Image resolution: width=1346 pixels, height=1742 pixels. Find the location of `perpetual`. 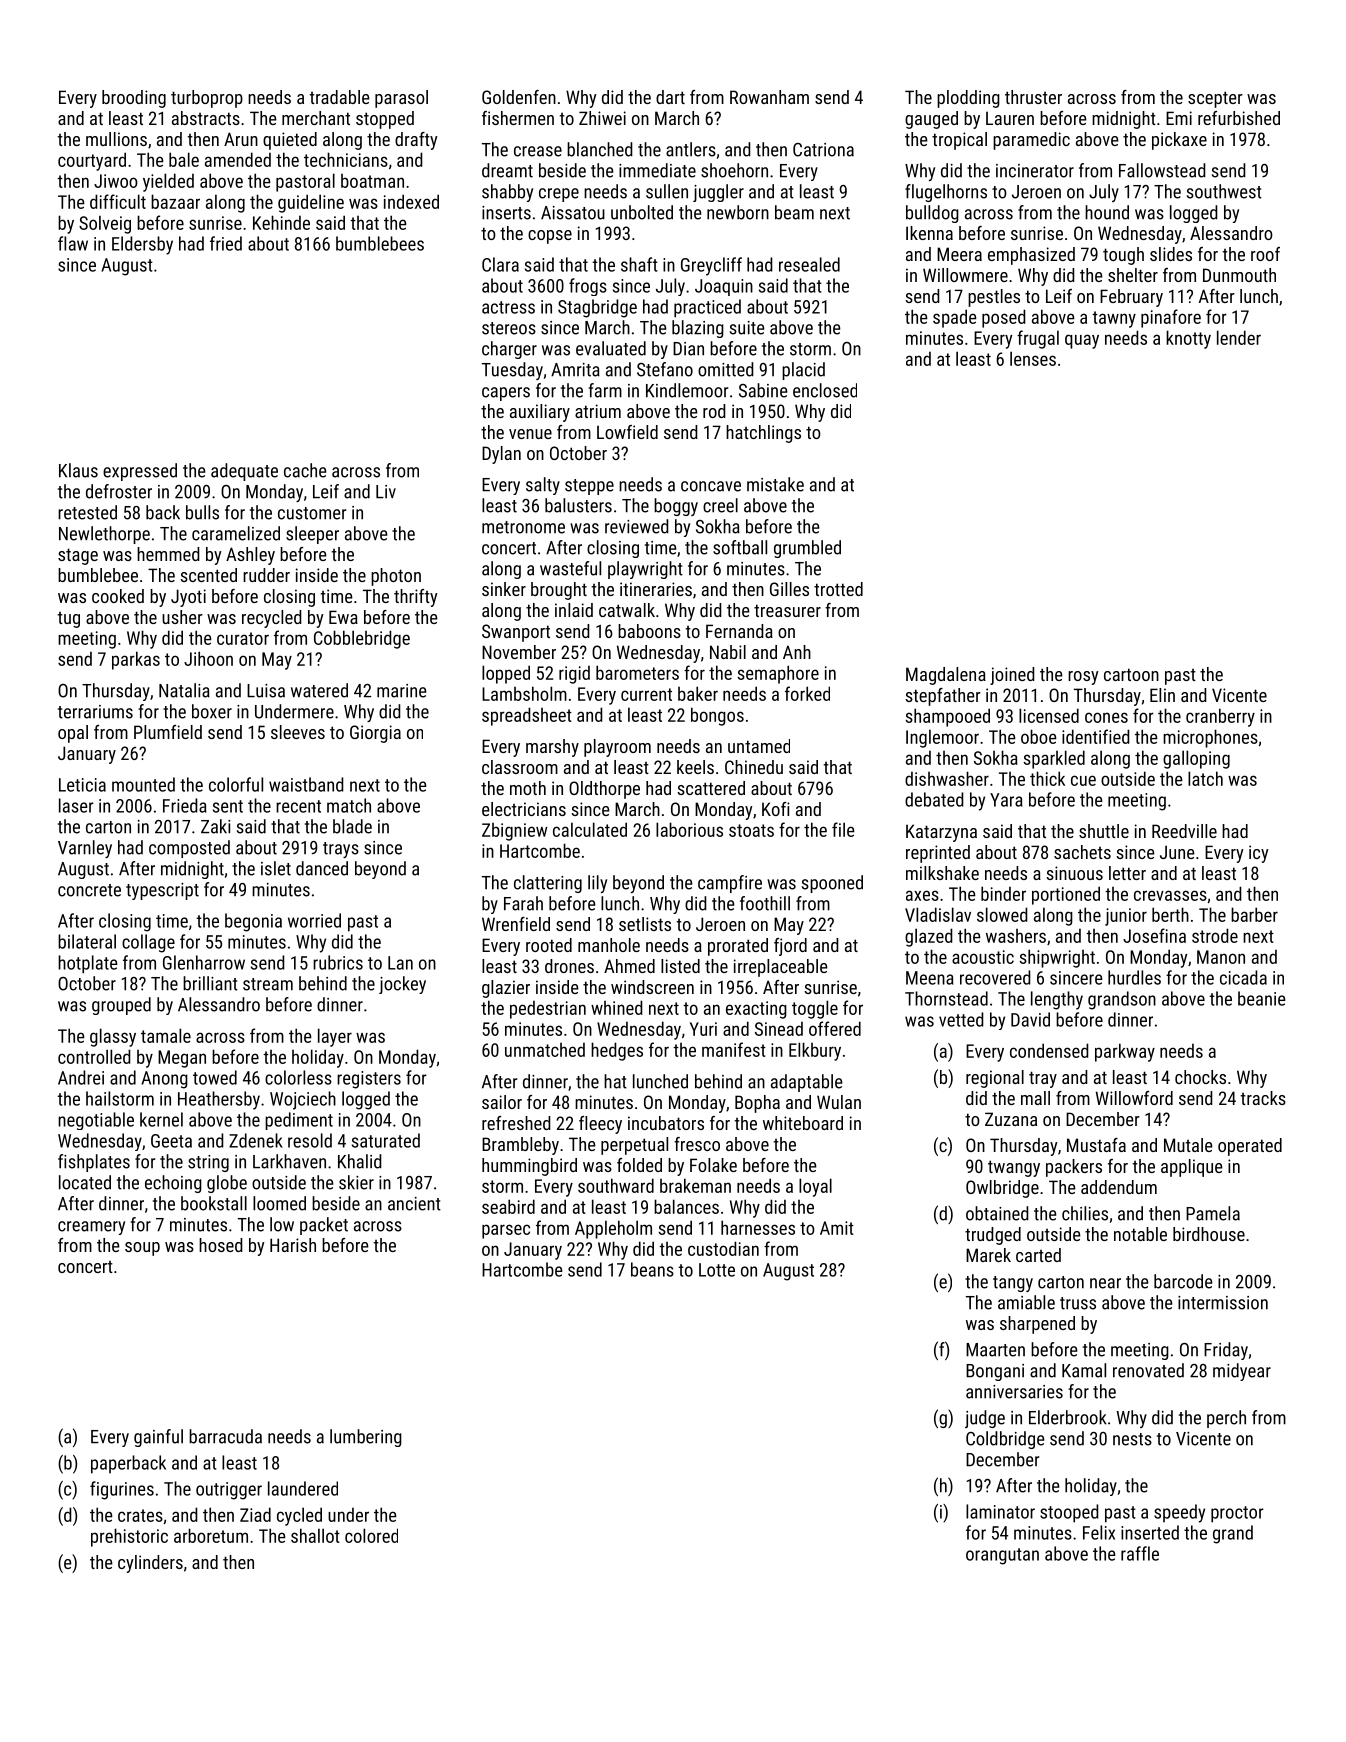

perpetual is located at coordinates (634, 1146).
